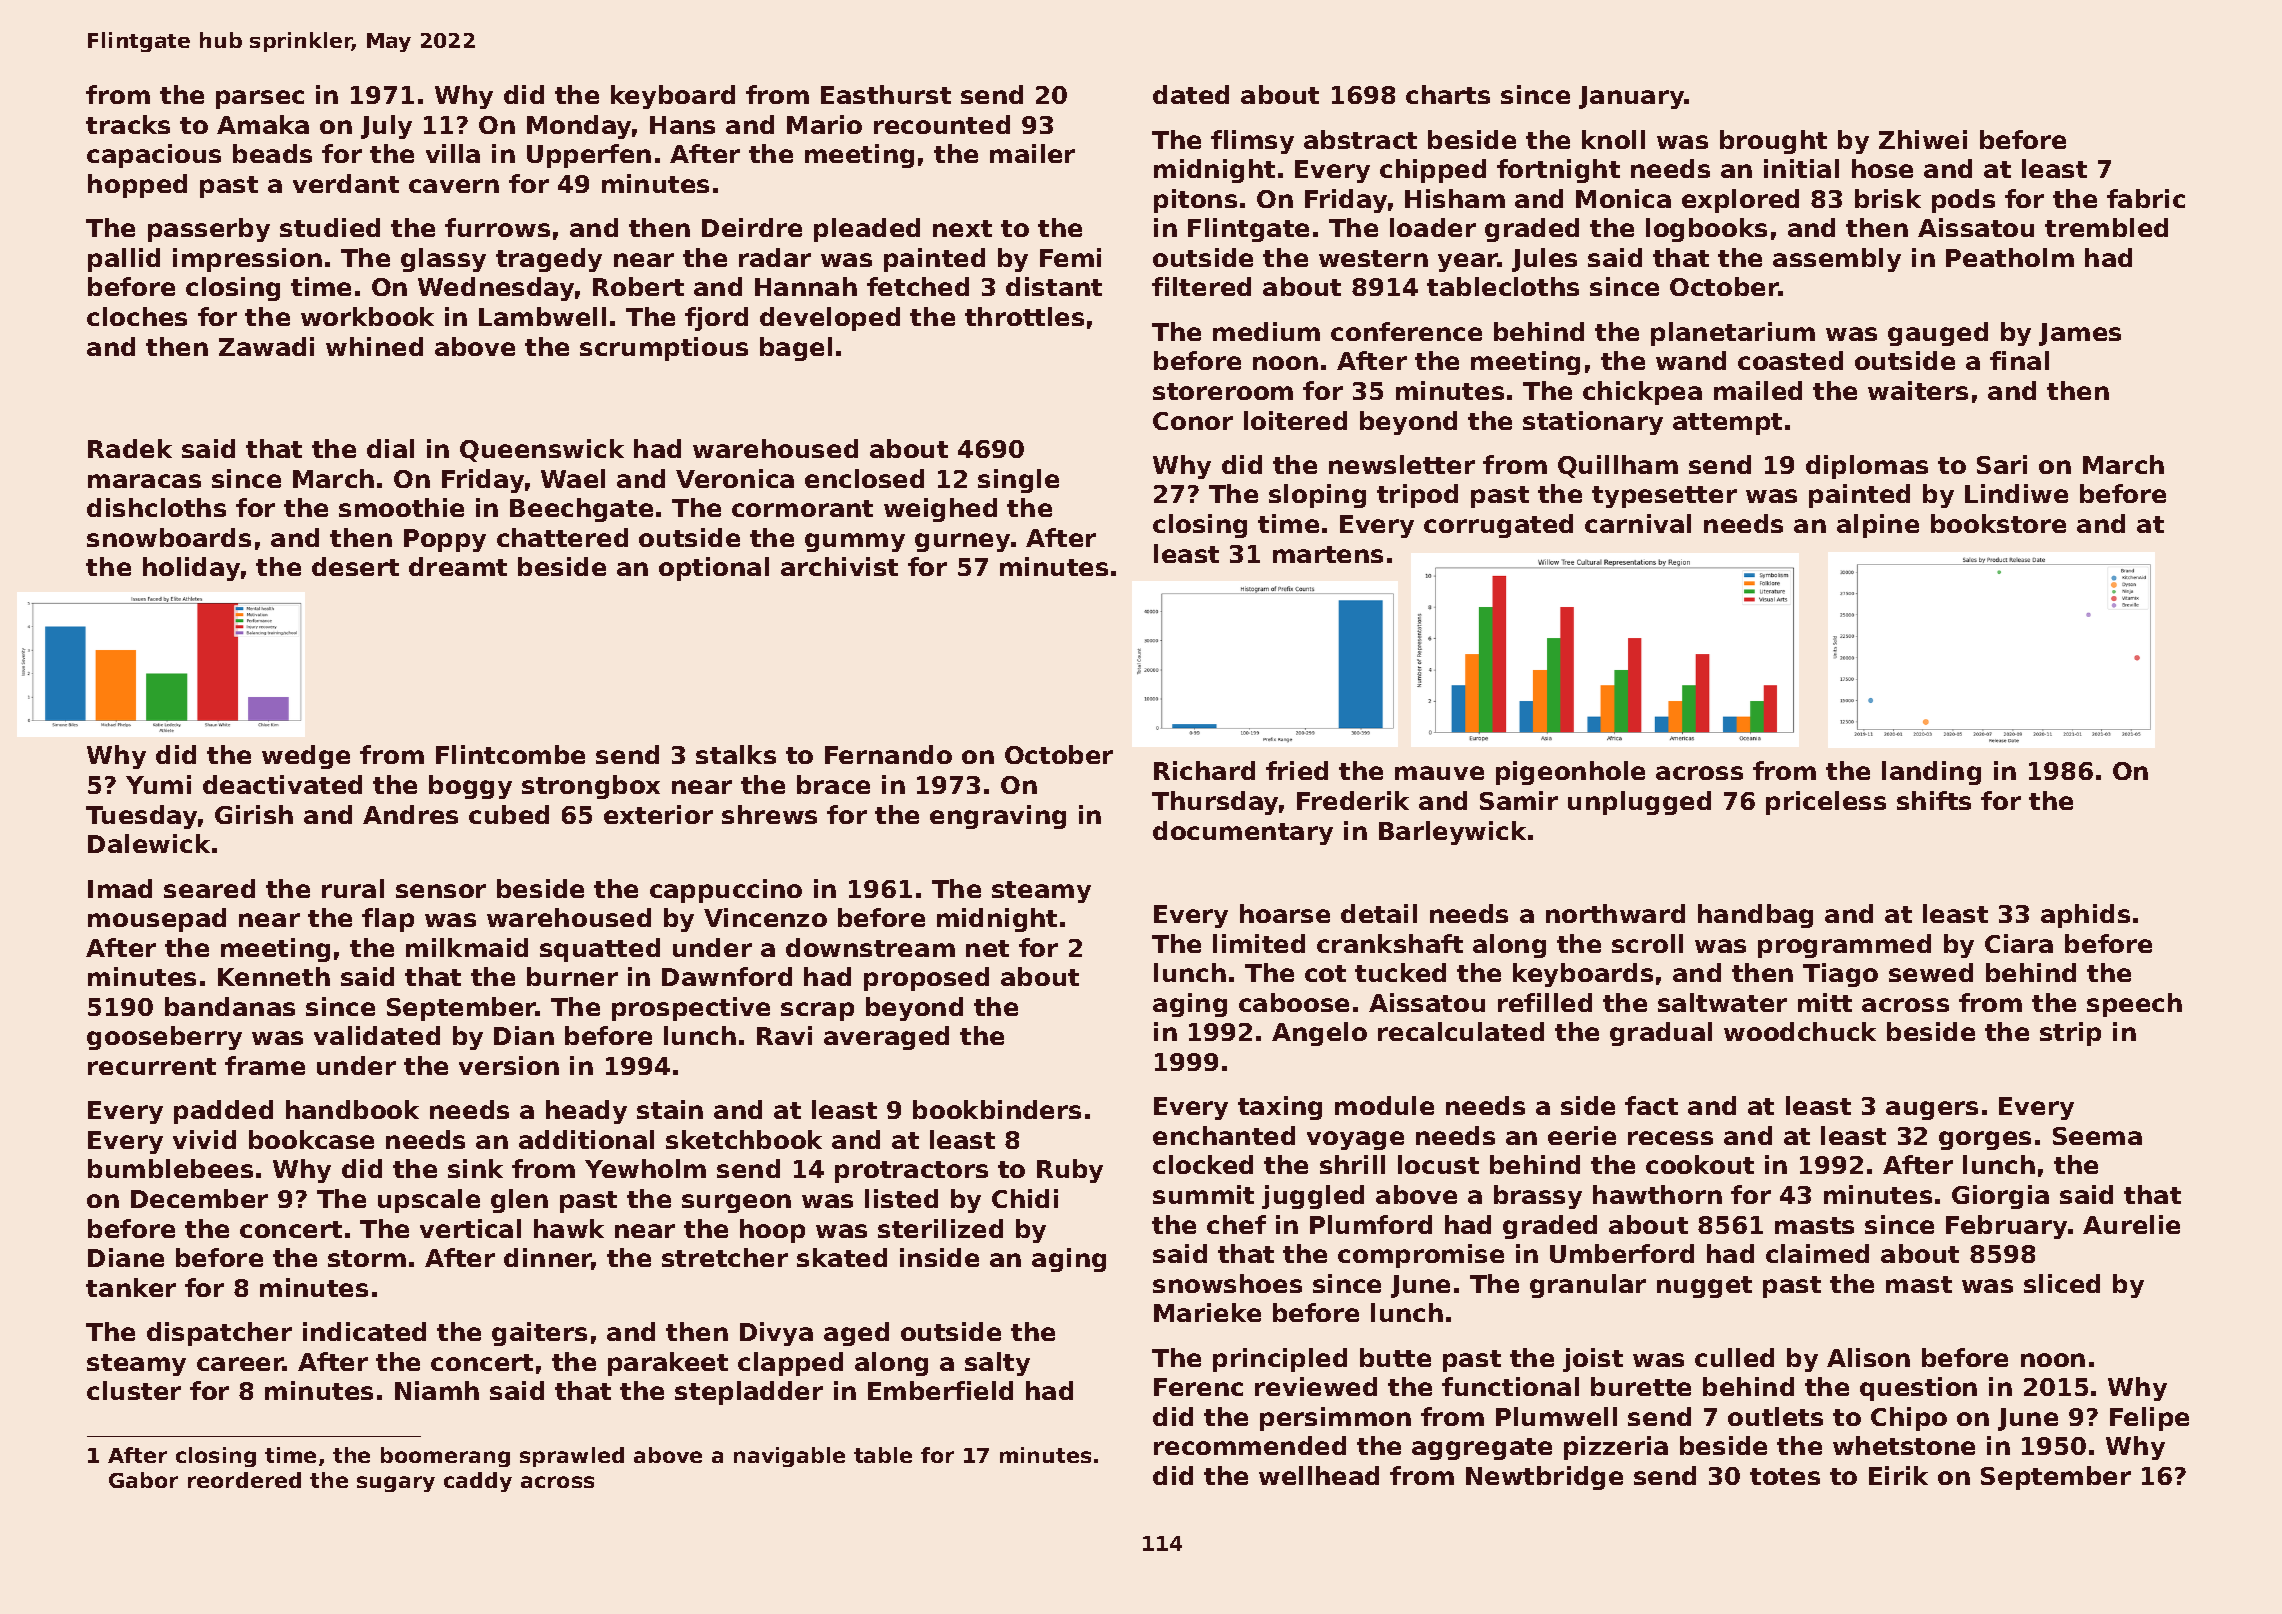 The width and height of the image is (2282, 1614). What do you see at coordinates (1923, 139) in the image?
I see `Zhiwei` at bounding box center [1923, 139].
